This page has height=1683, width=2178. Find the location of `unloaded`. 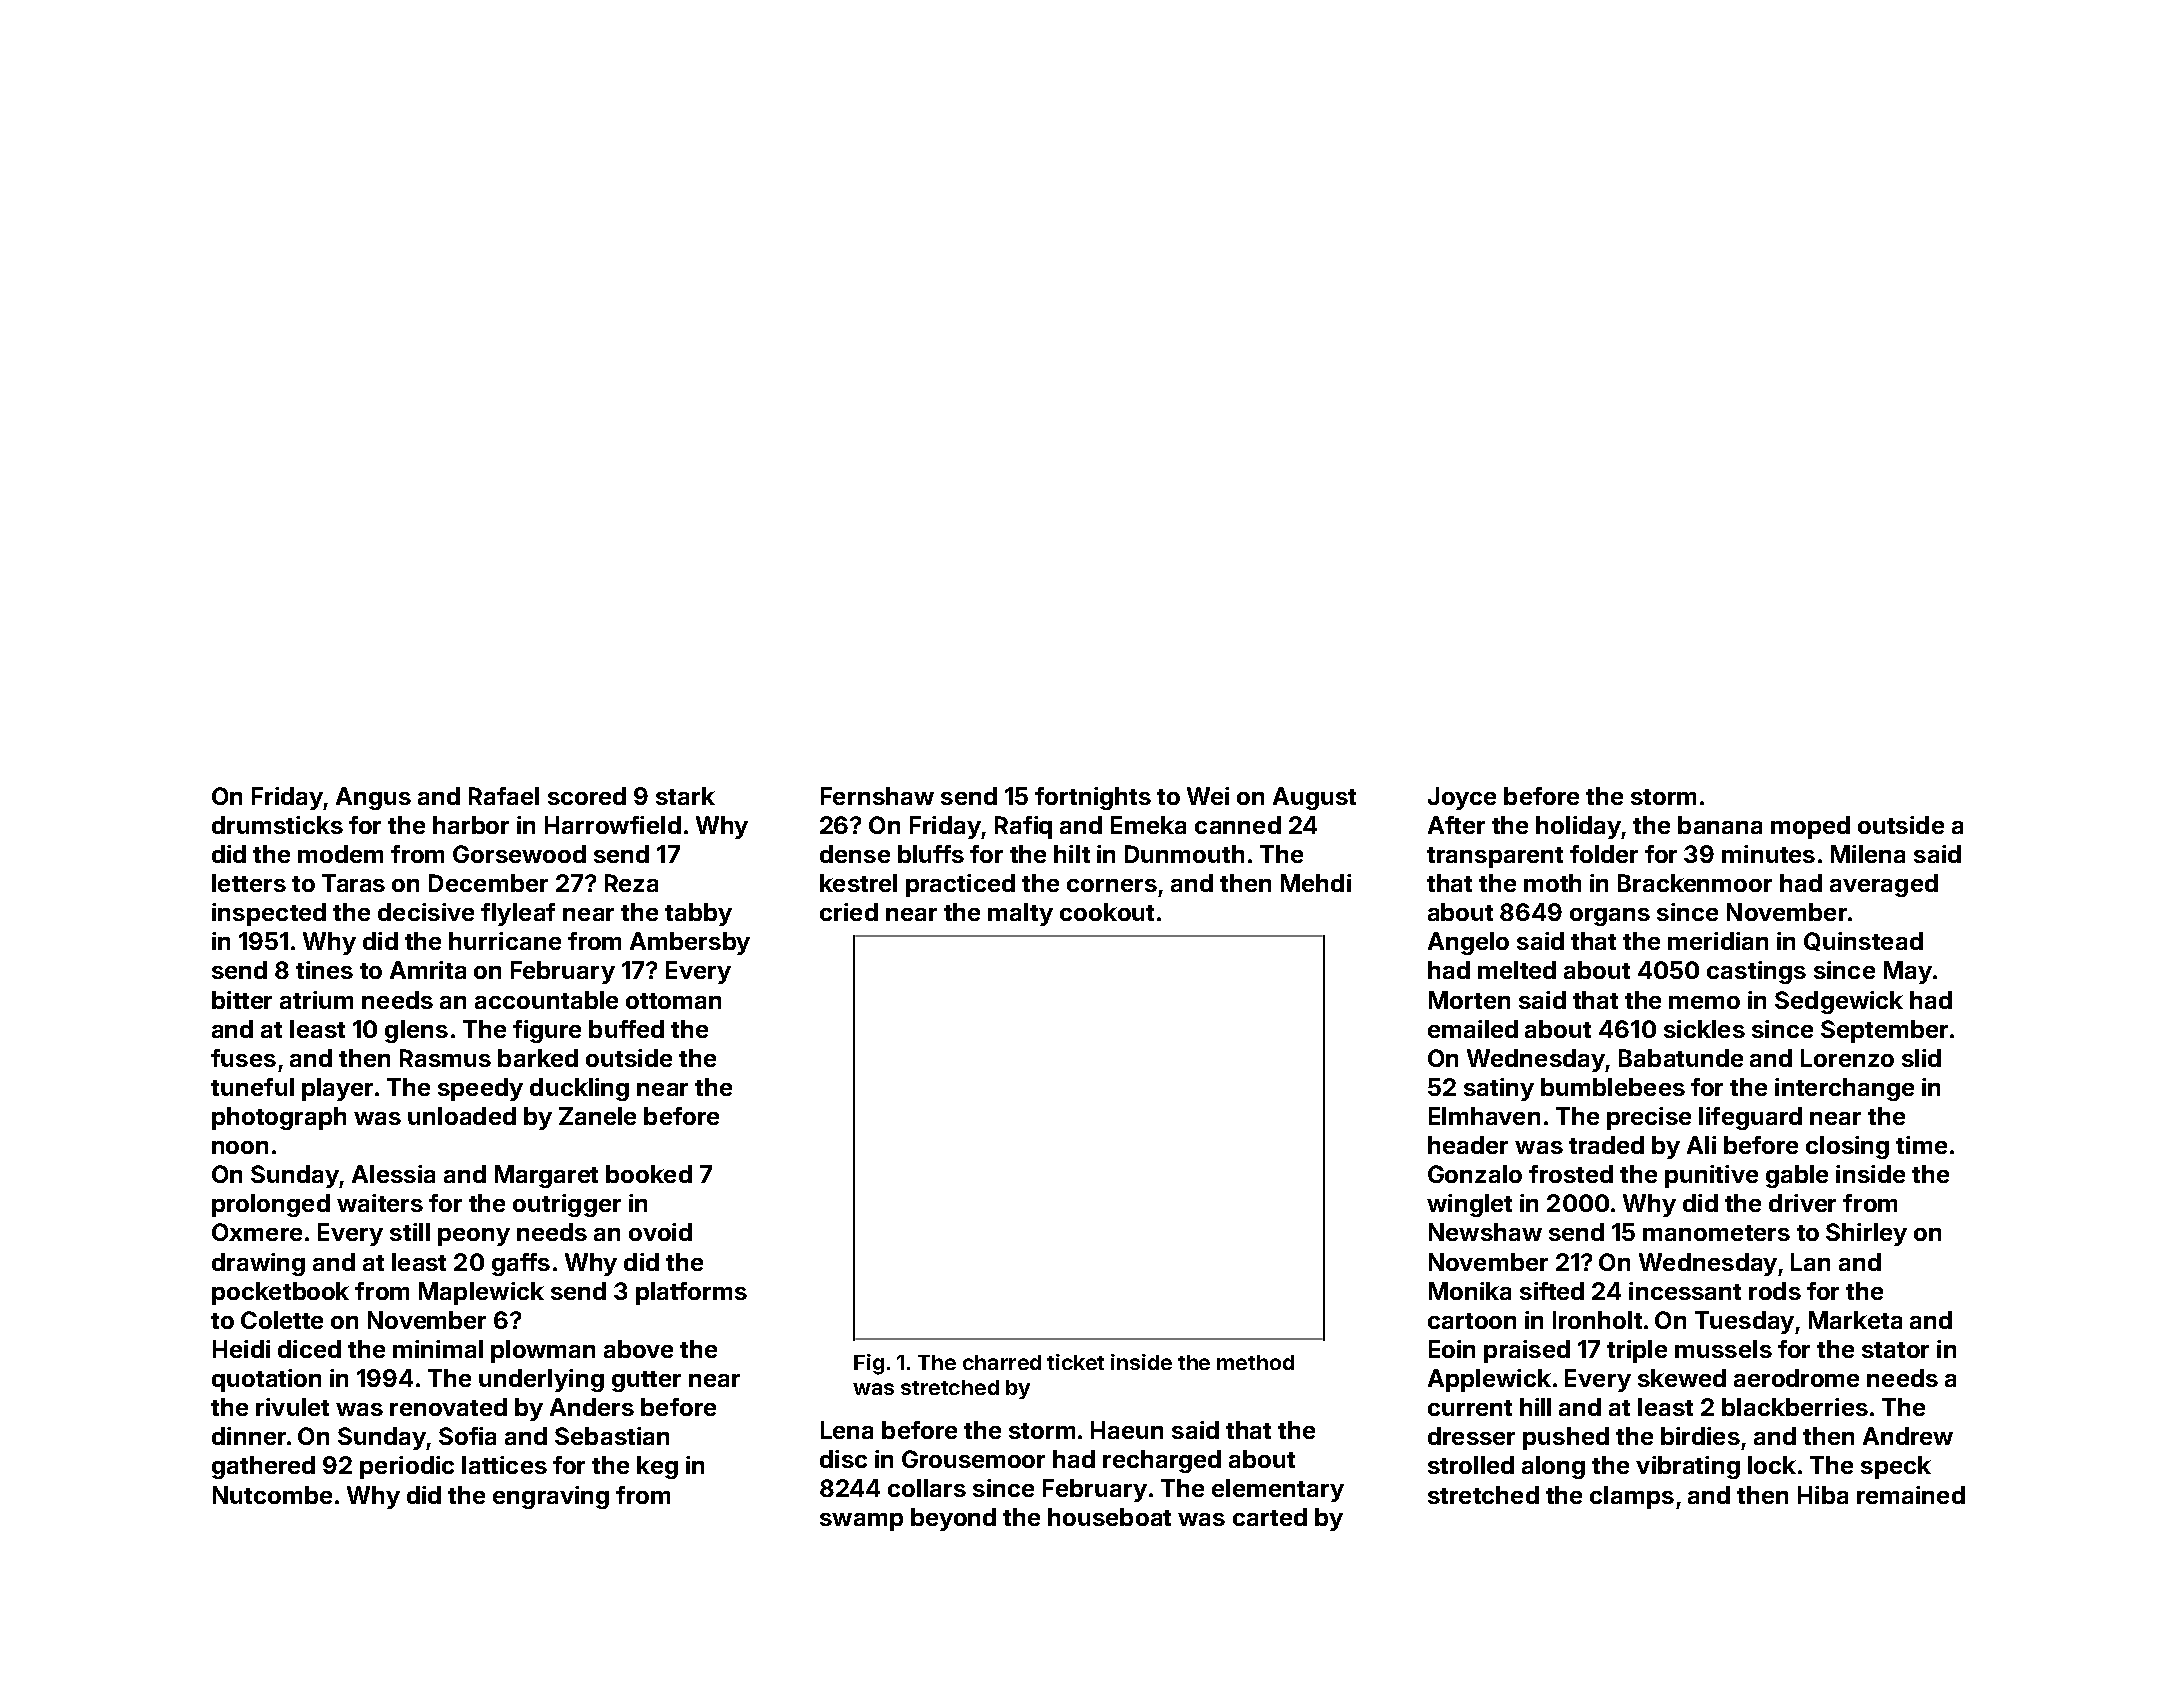

unloaded is located at coordinates (462, 1116).
